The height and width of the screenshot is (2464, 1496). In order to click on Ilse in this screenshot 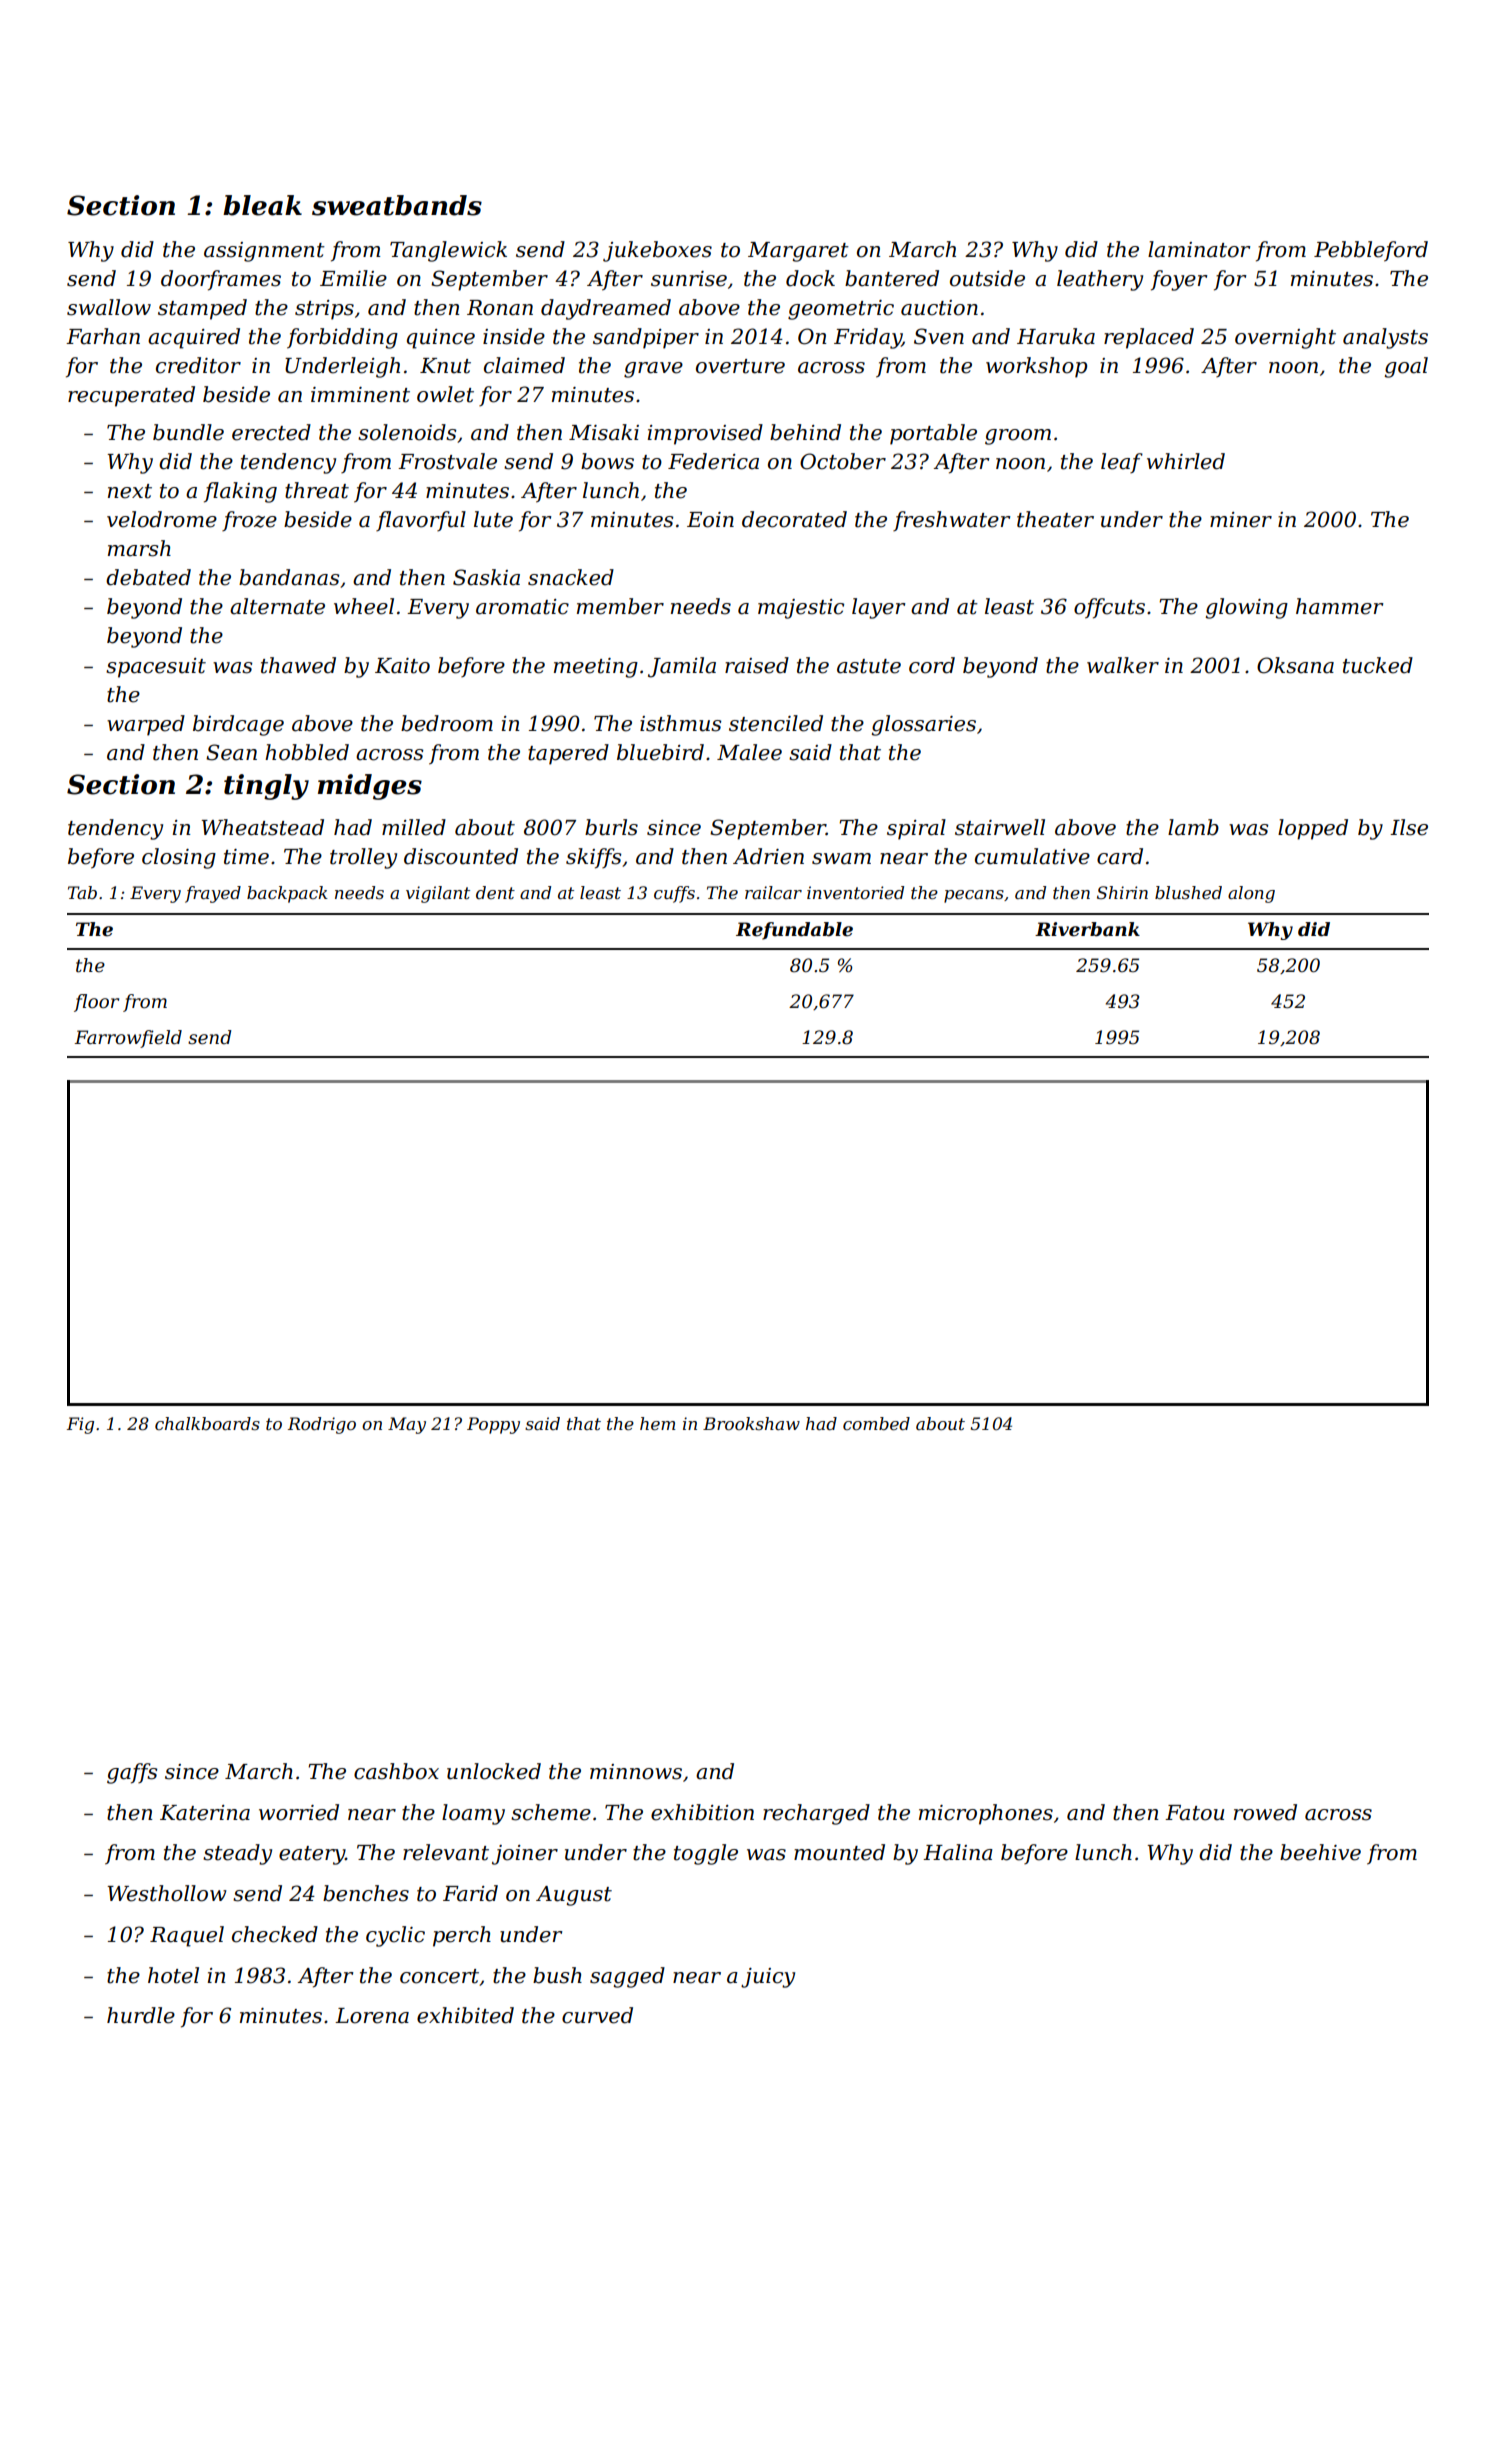, I will do `click(1409, 827)`.
